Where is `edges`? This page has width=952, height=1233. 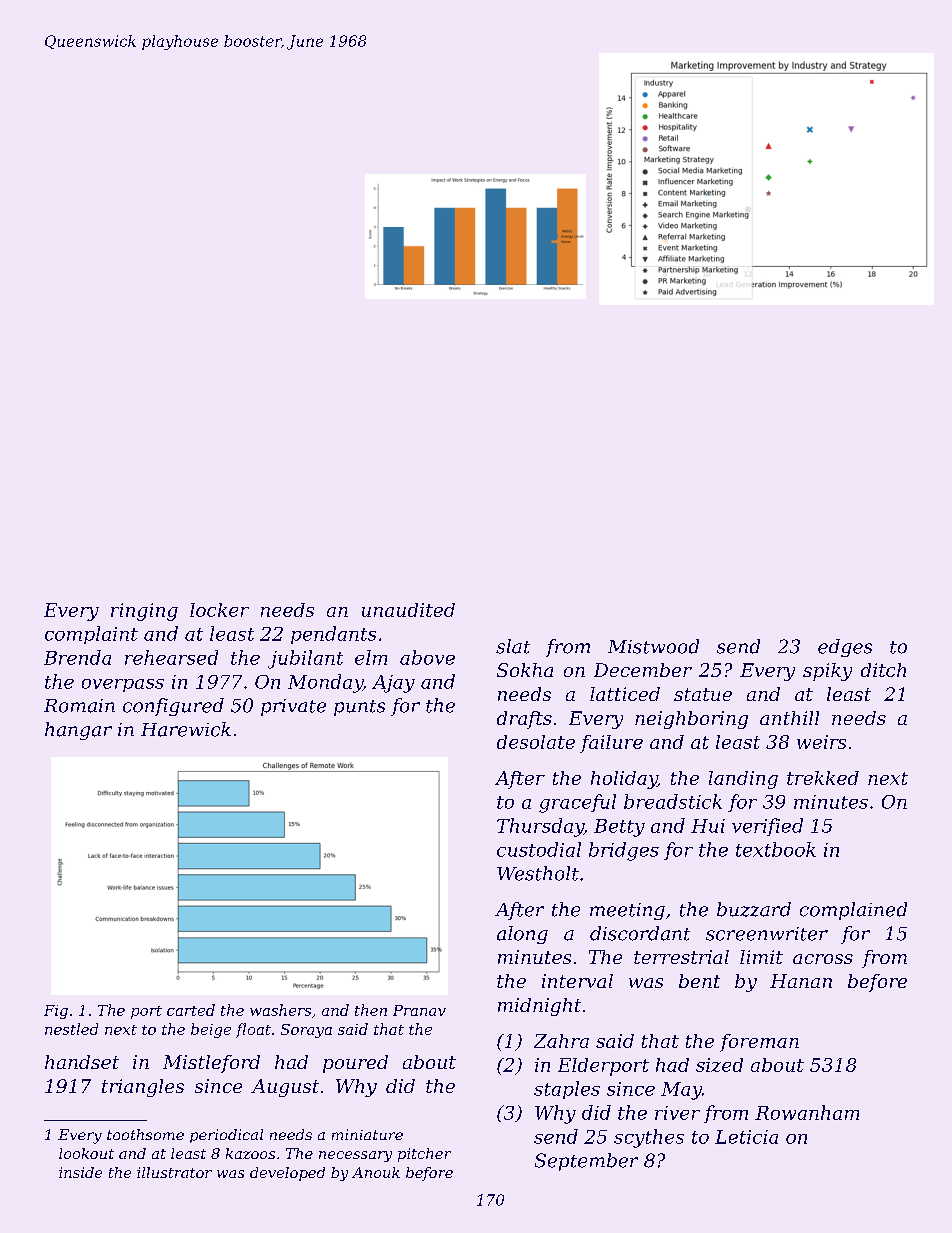
edges is located at coordinates (845, 648).
